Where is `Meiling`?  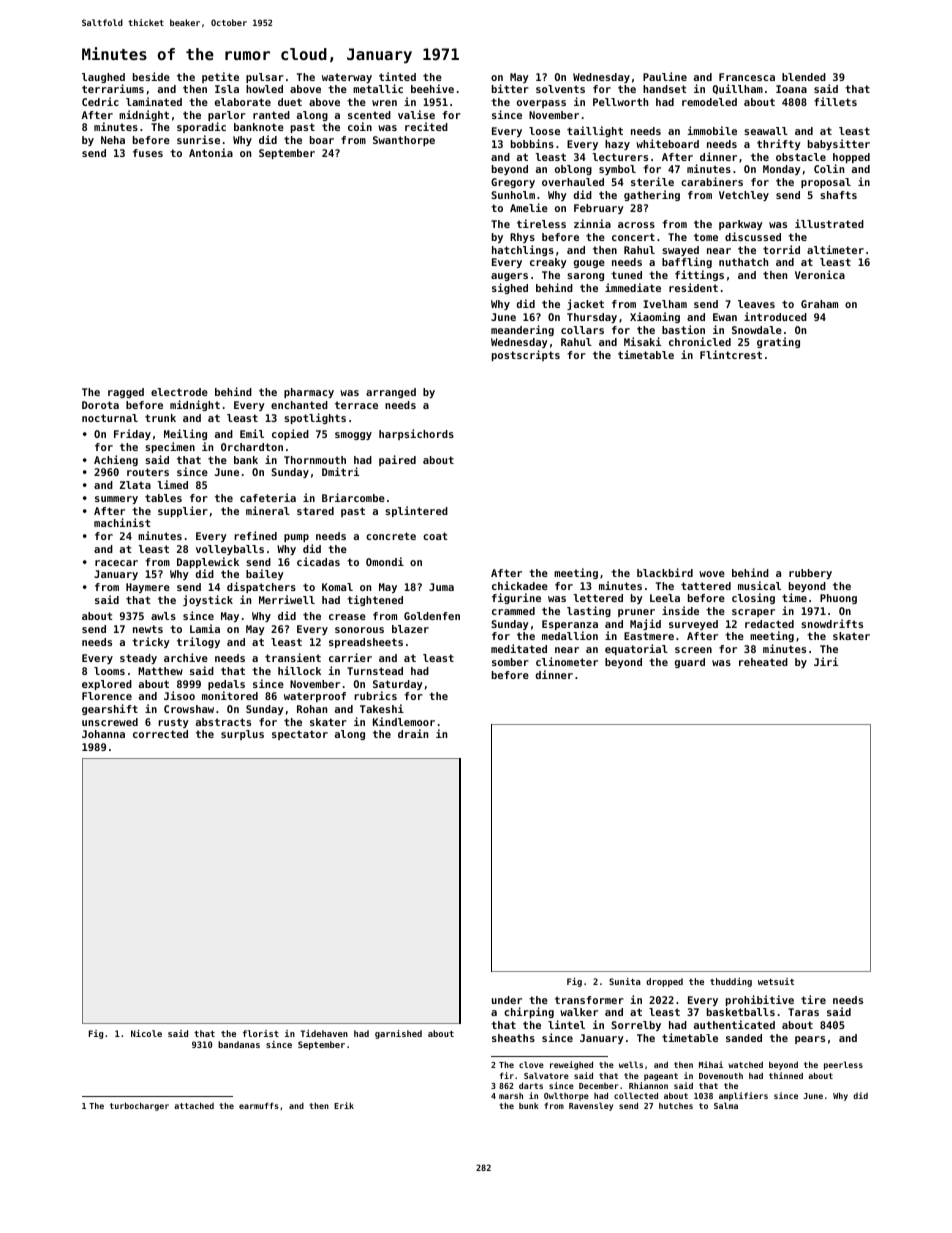
Meiling is located at coordinates (185, 434).
